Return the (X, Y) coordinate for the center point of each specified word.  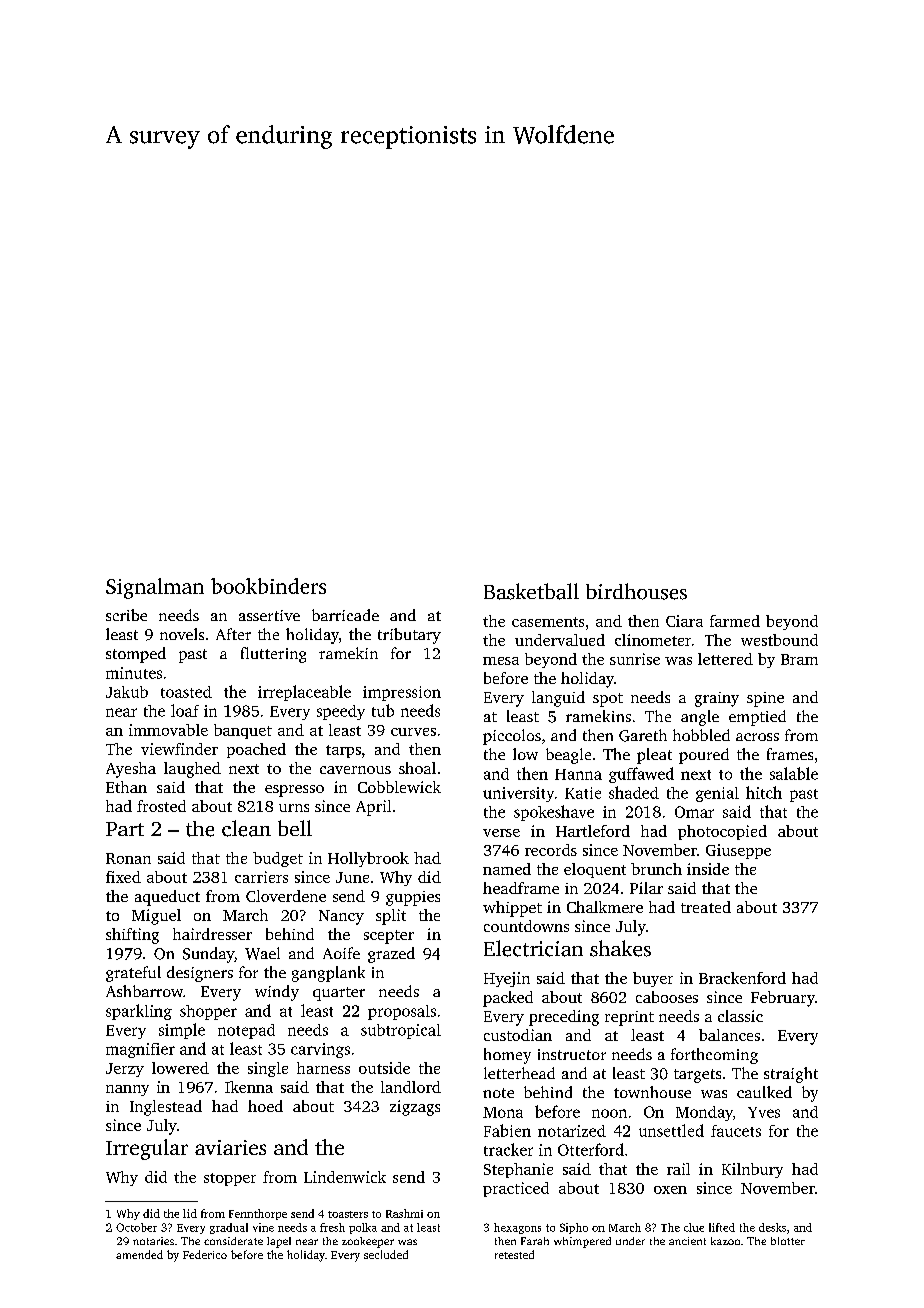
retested (514, 1254)
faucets (736, 1131)
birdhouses (636, 591)
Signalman (155, 588)
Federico (205, 1254)
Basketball (531, 591)
